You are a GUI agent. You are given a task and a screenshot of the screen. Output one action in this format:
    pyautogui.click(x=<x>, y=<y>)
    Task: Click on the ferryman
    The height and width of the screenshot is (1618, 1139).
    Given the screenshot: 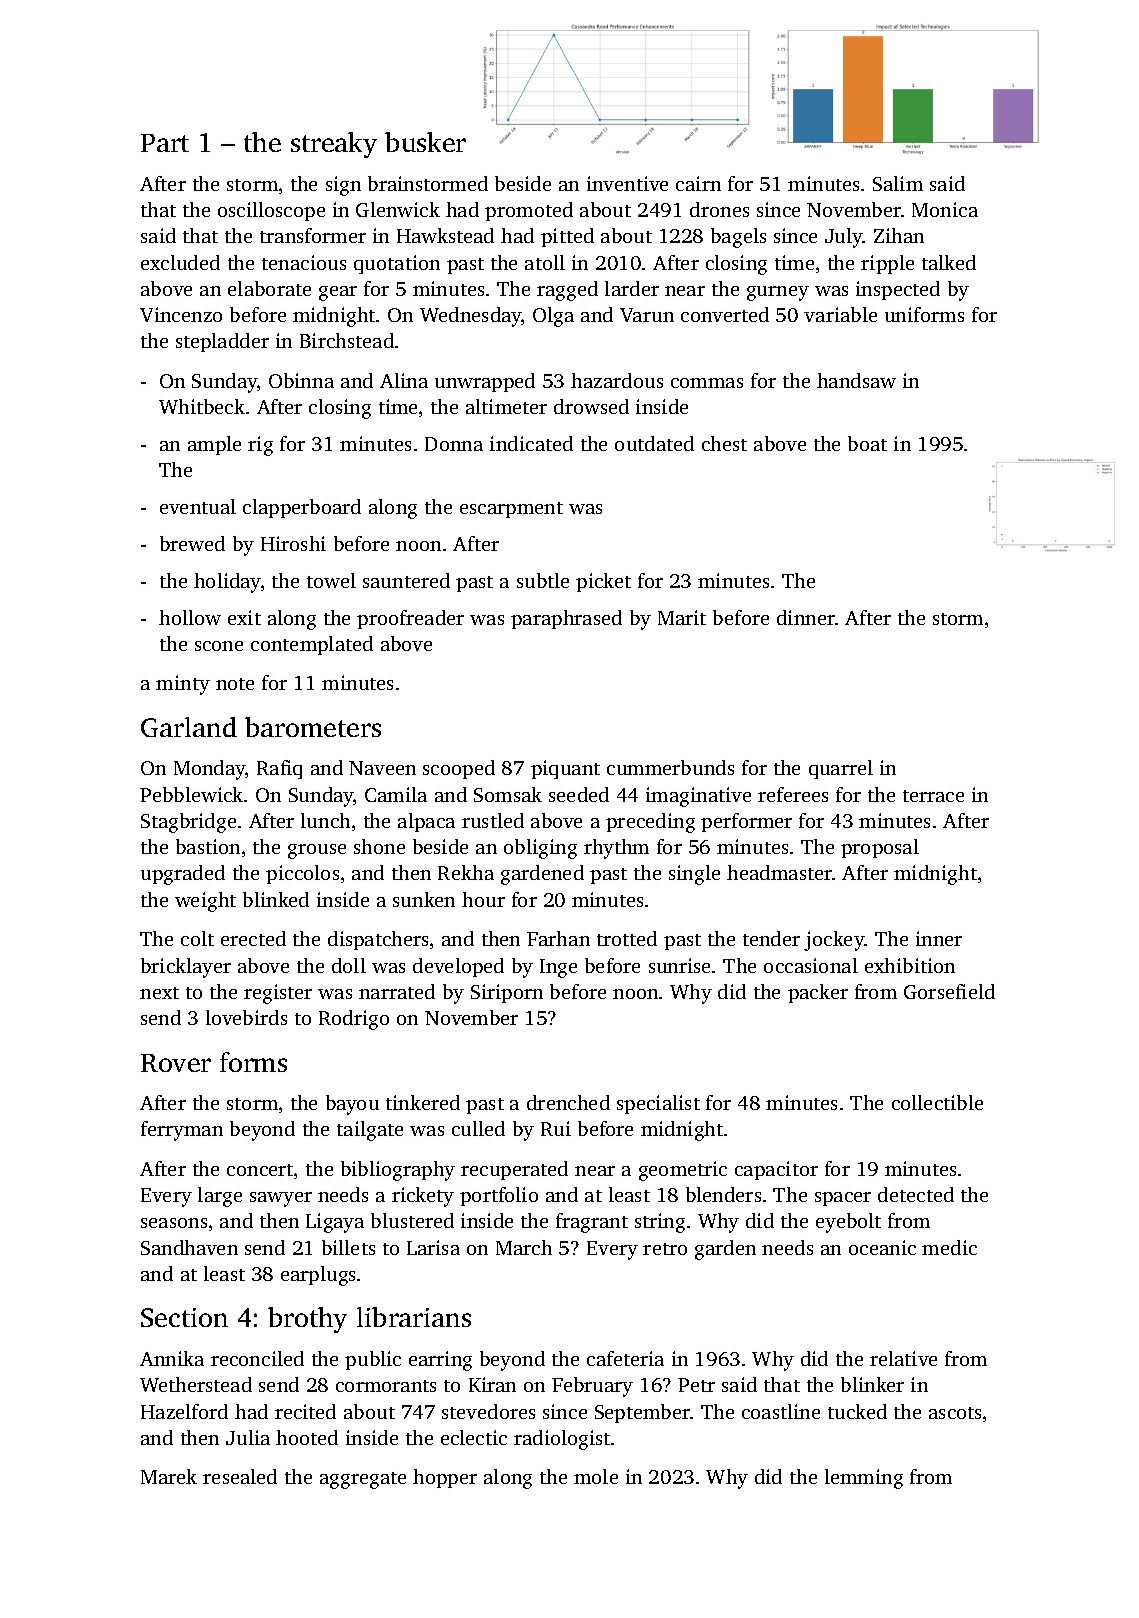 What is the action you would take?
    pyautogui.click(x=182, y=1131)
